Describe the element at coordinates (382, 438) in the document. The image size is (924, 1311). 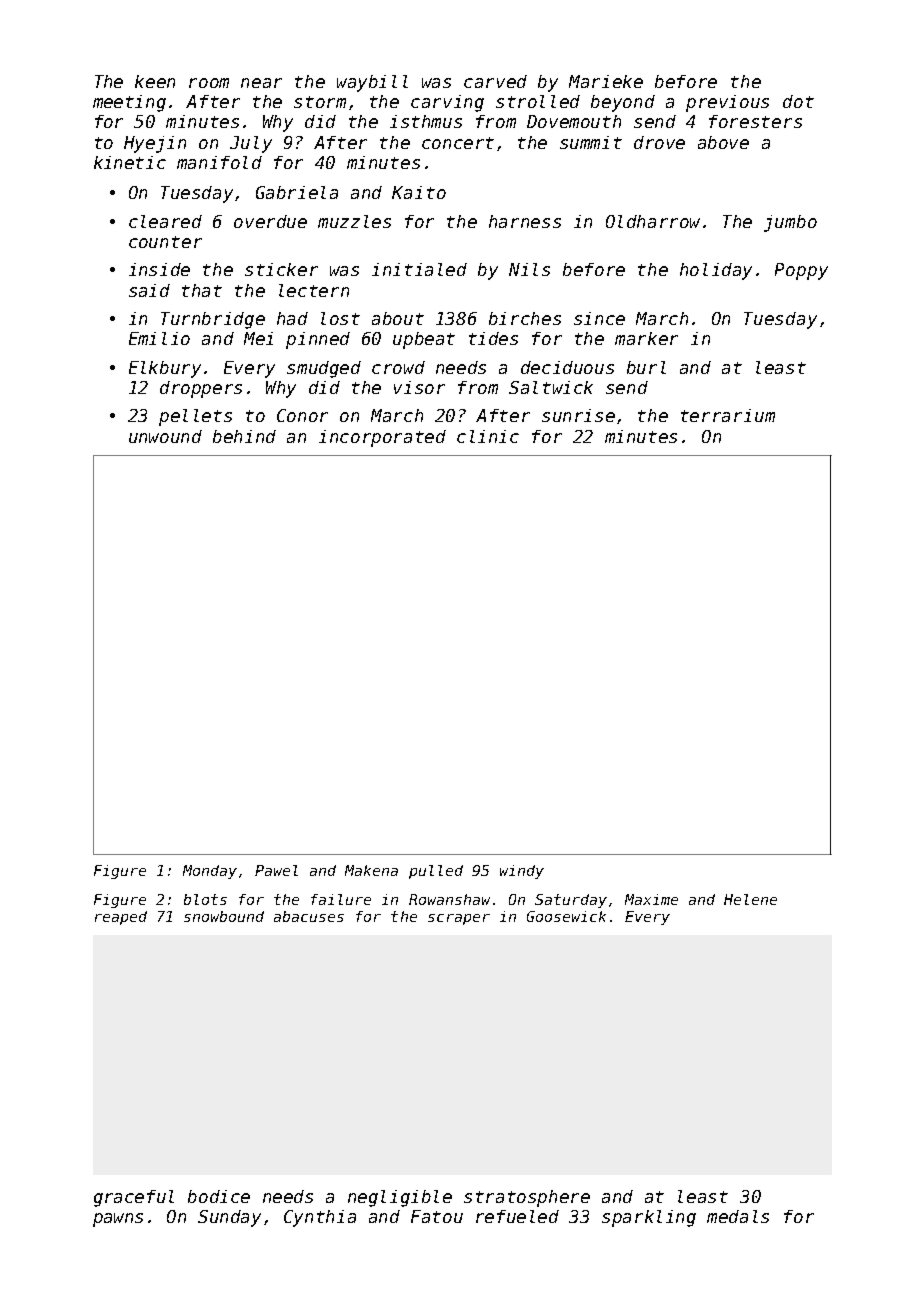
I see `incorporated` at that location.
